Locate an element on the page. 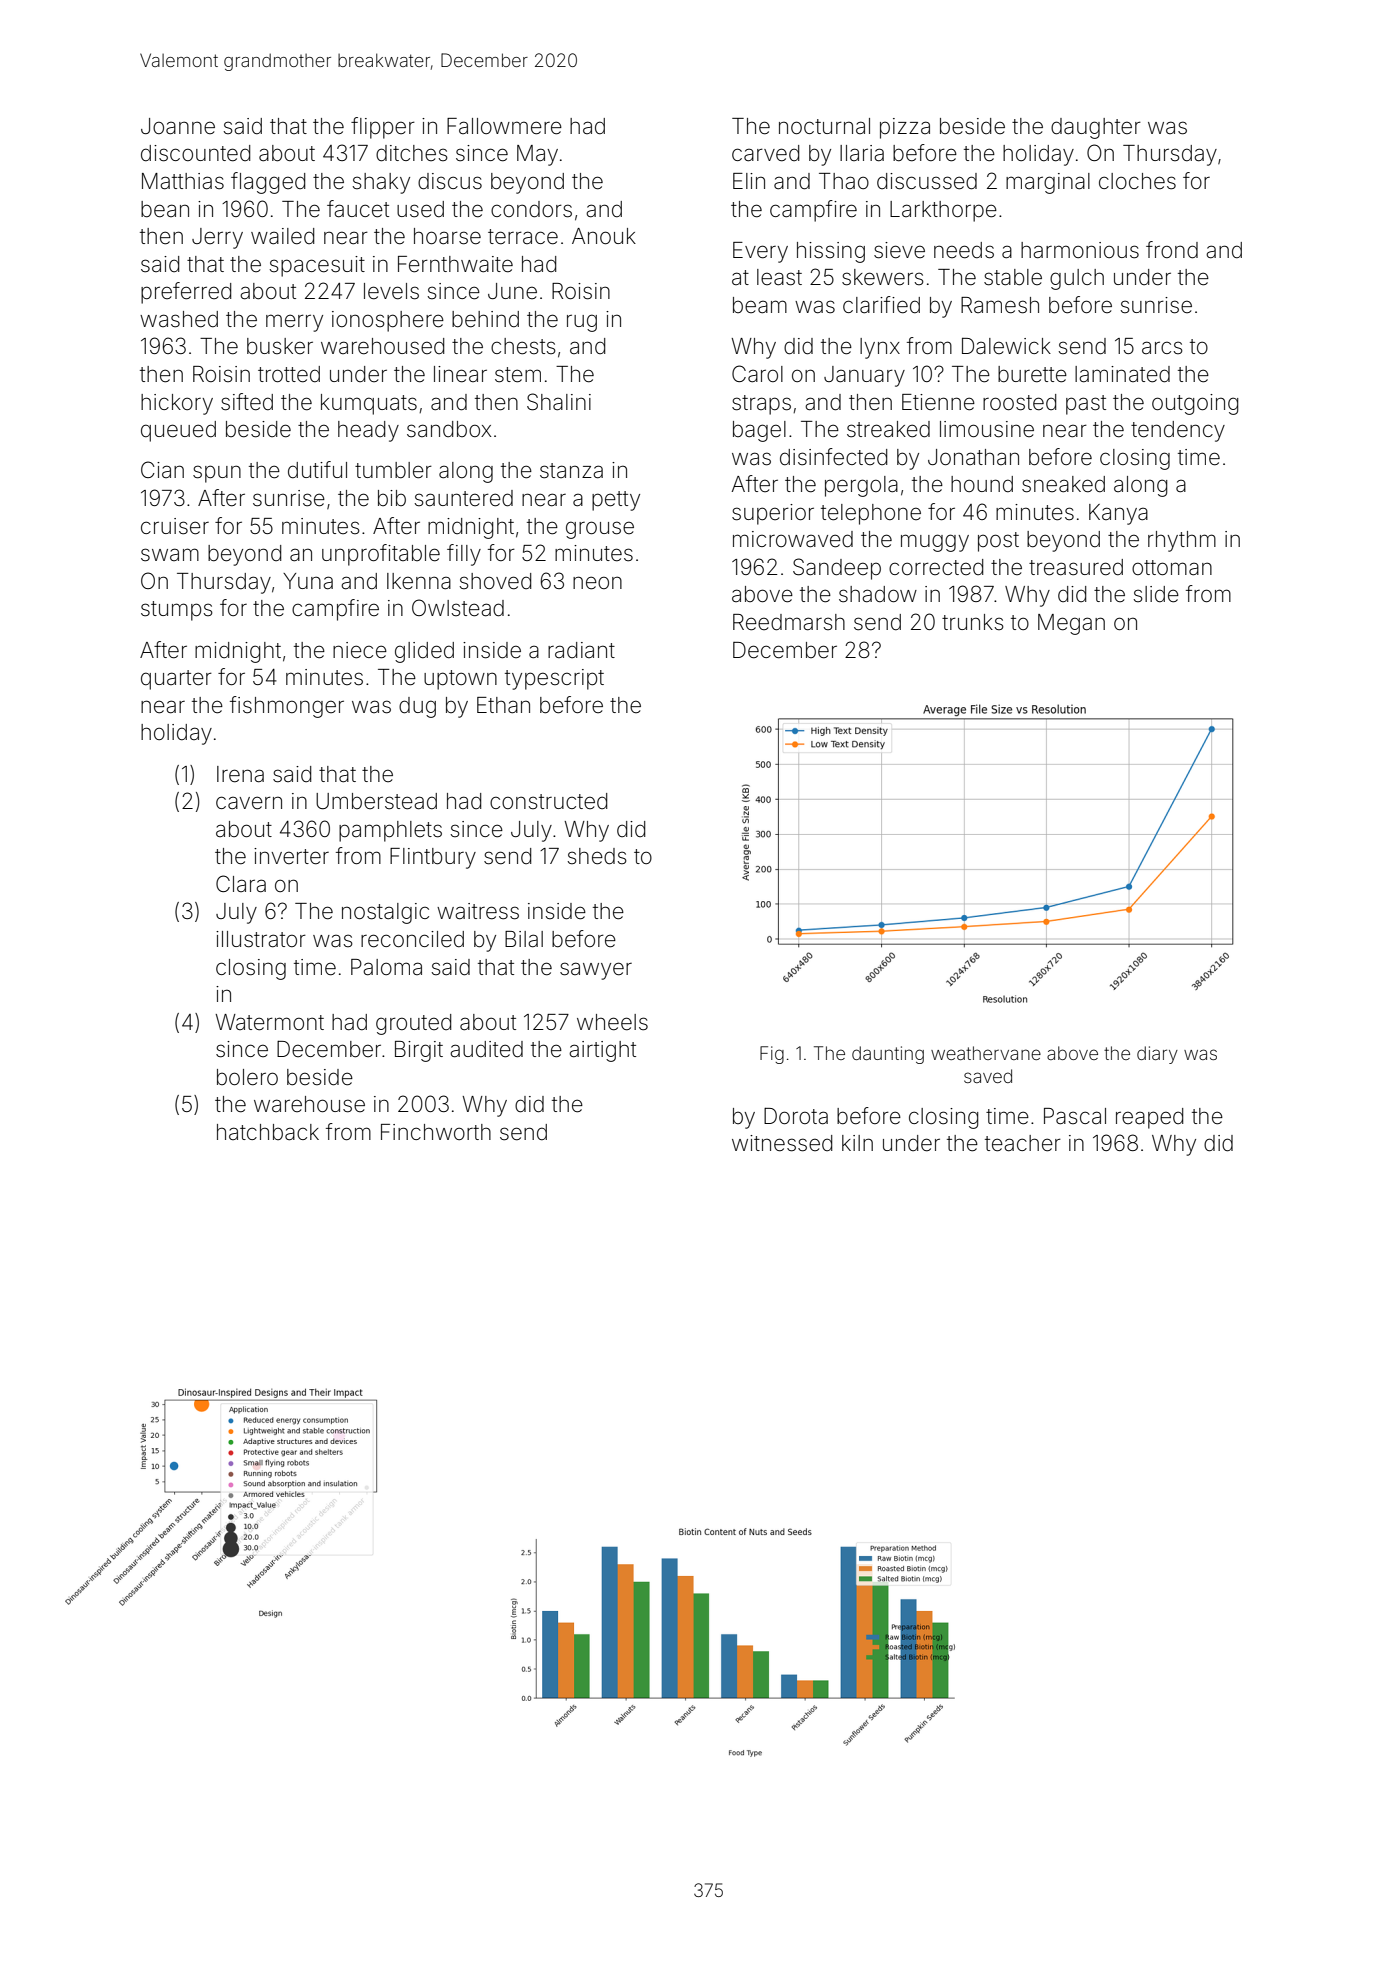  gulch is located at coordinates (1077, 279).
